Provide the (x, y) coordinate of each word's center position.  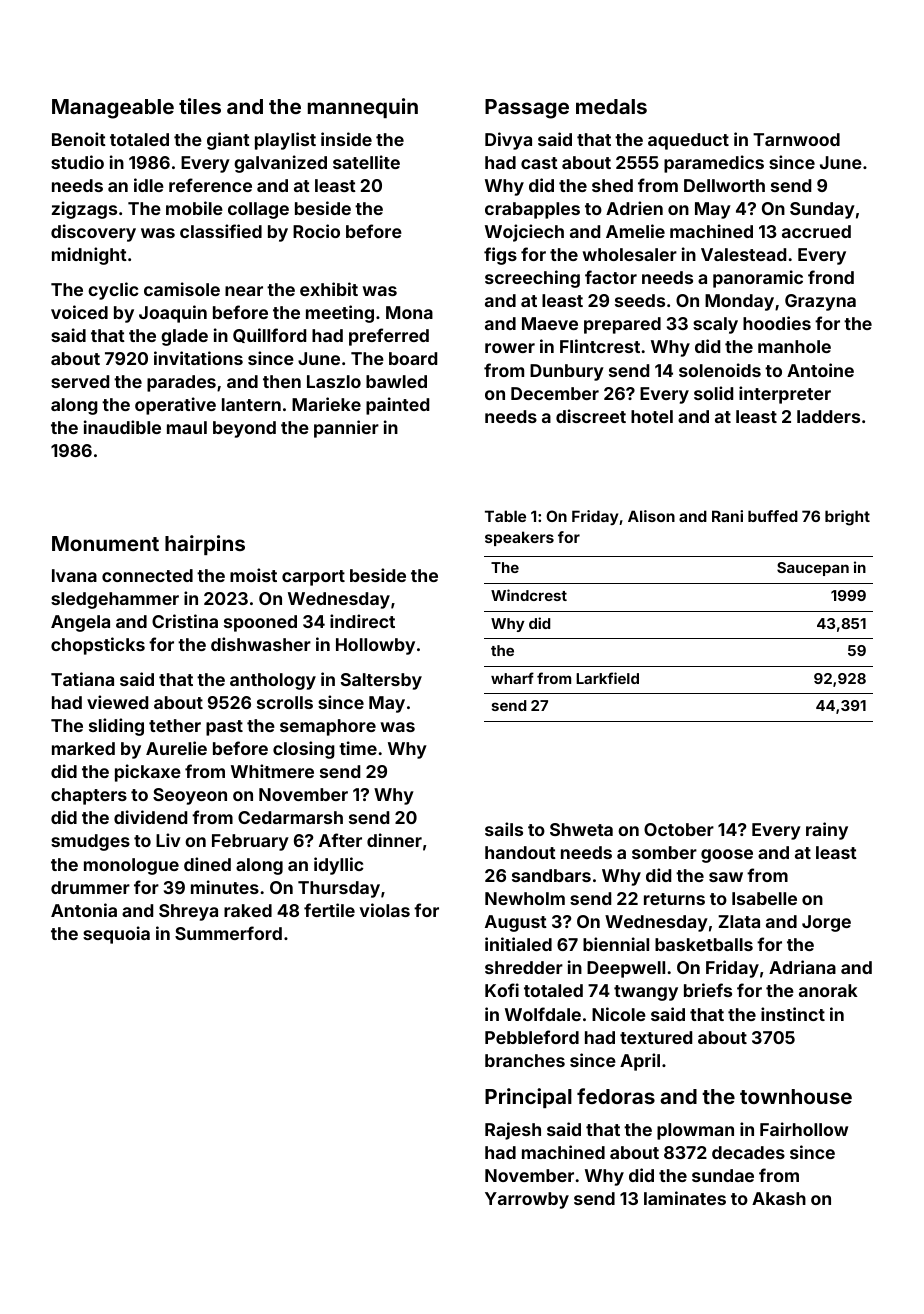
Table (505, 516)
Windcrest (529, 595)
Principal (528, 1098)
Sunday (822, 210)
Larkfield (607, 678)
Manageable (113, 109)
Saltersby (381, 681)
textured (656, 1037)
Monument (105, 543)
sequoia (116, 935)
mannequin (363, 108)
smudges (90, 842)
